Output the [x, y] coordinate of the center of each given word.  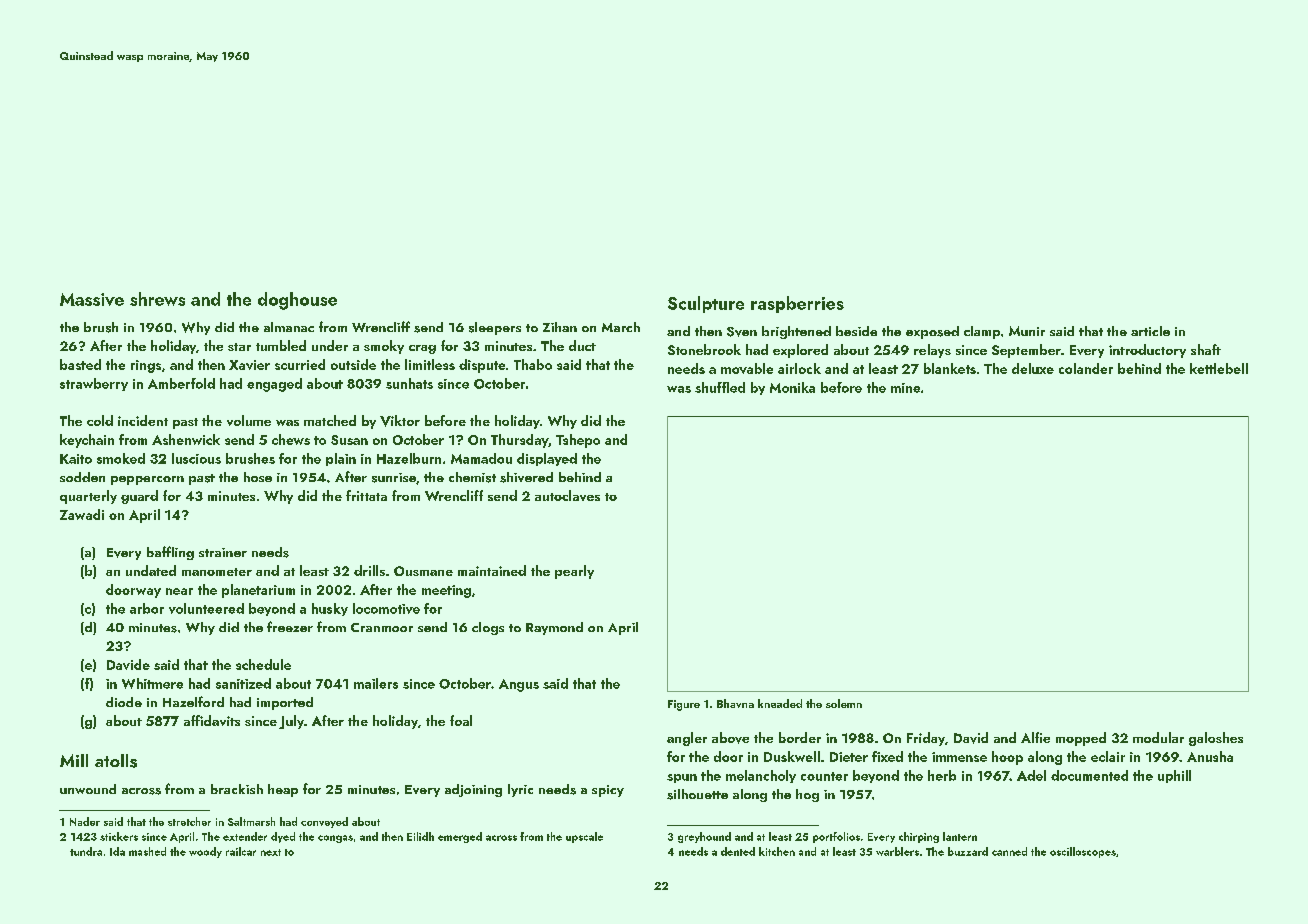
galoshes [1216, 739]
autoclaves [567, 495]
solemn [844, 703]
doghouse [297, 301]
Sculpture [706, 304]
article [1150, 331]
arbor [147, 608]
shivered [526, 477]
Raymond [554, 628]
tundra [86, 851]
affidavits [212, 720]
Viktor [400, 421]
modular [1158, 737]
